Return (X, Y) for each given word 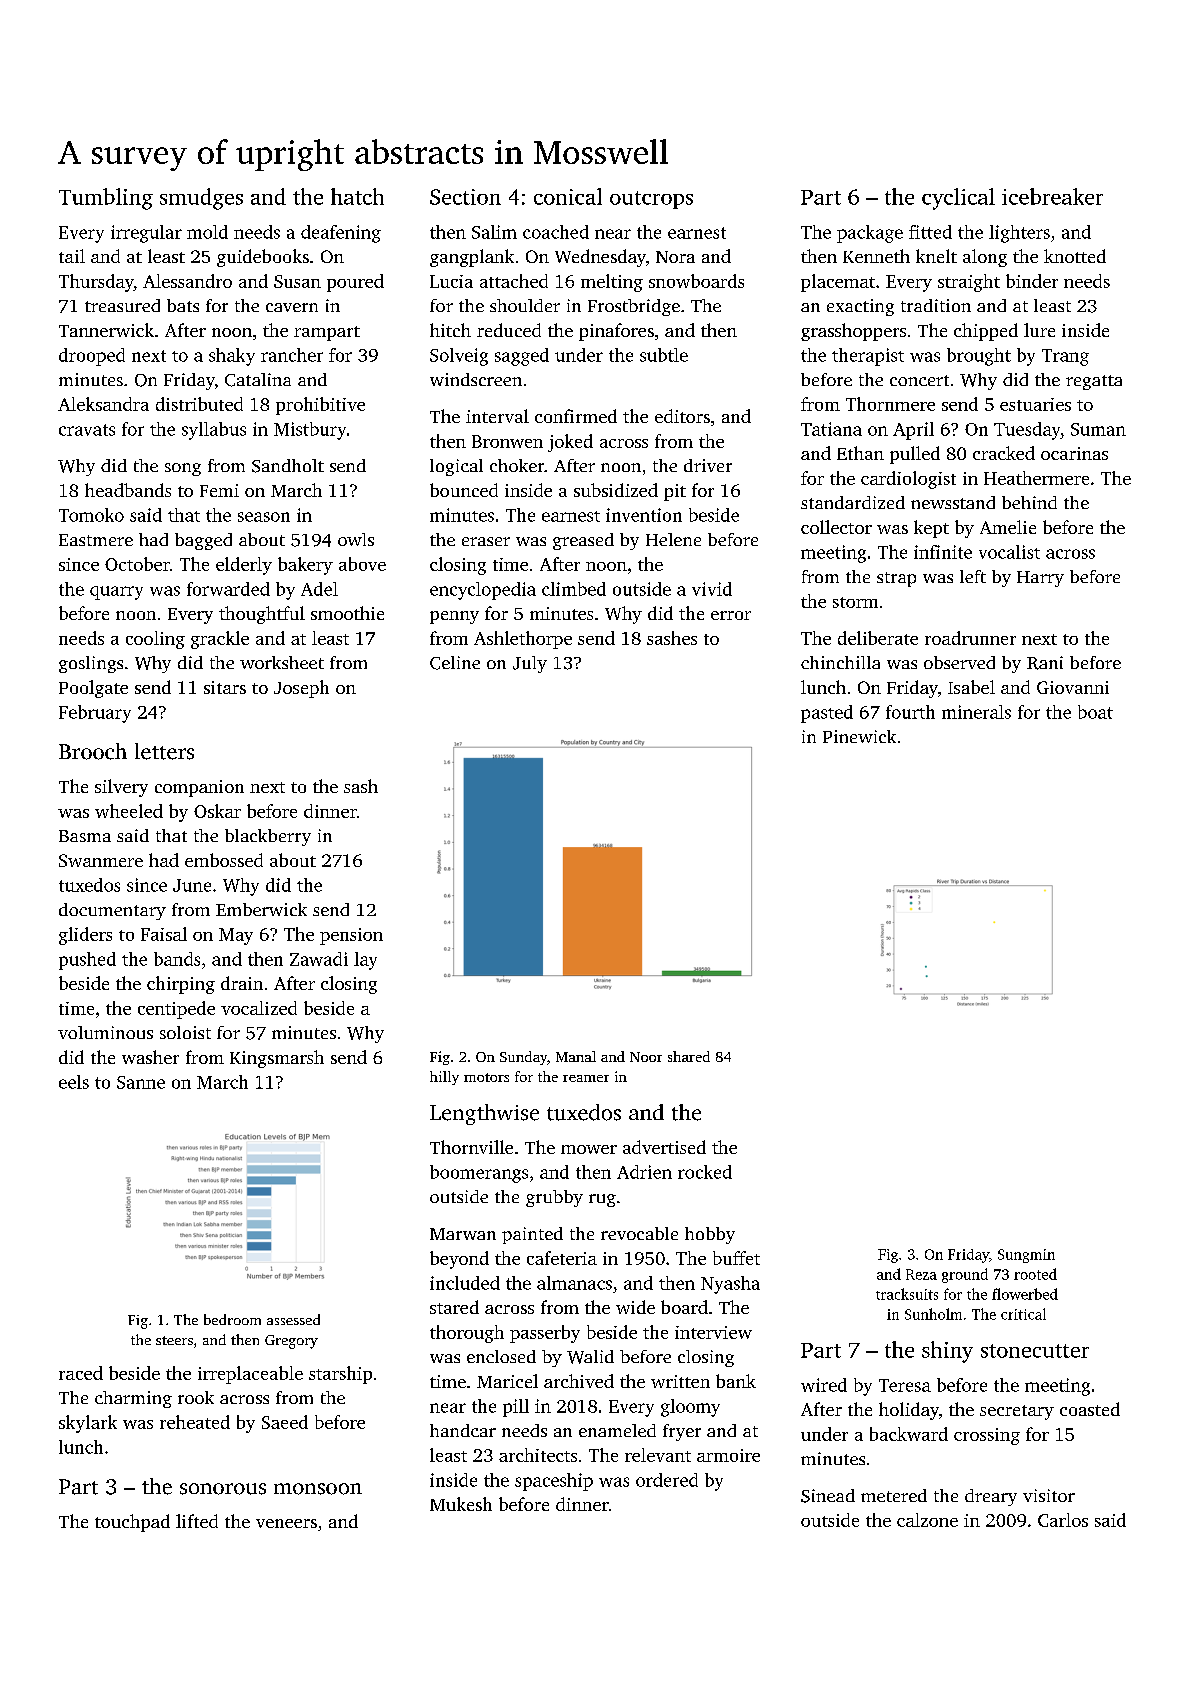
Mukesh (461, 1504)
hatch (357, 196)
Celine (455, 663)
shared (689, 1056)
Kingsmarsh (277, 1059)
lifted (197, 1521)
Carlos (1063, 1520)
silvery (121, 788)
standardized (853, 502)
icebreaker (1052, 196)
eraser (486, 541)
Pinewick (859, 736)
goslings (91, 664)
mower (589, 1149)
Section (465, 197)
